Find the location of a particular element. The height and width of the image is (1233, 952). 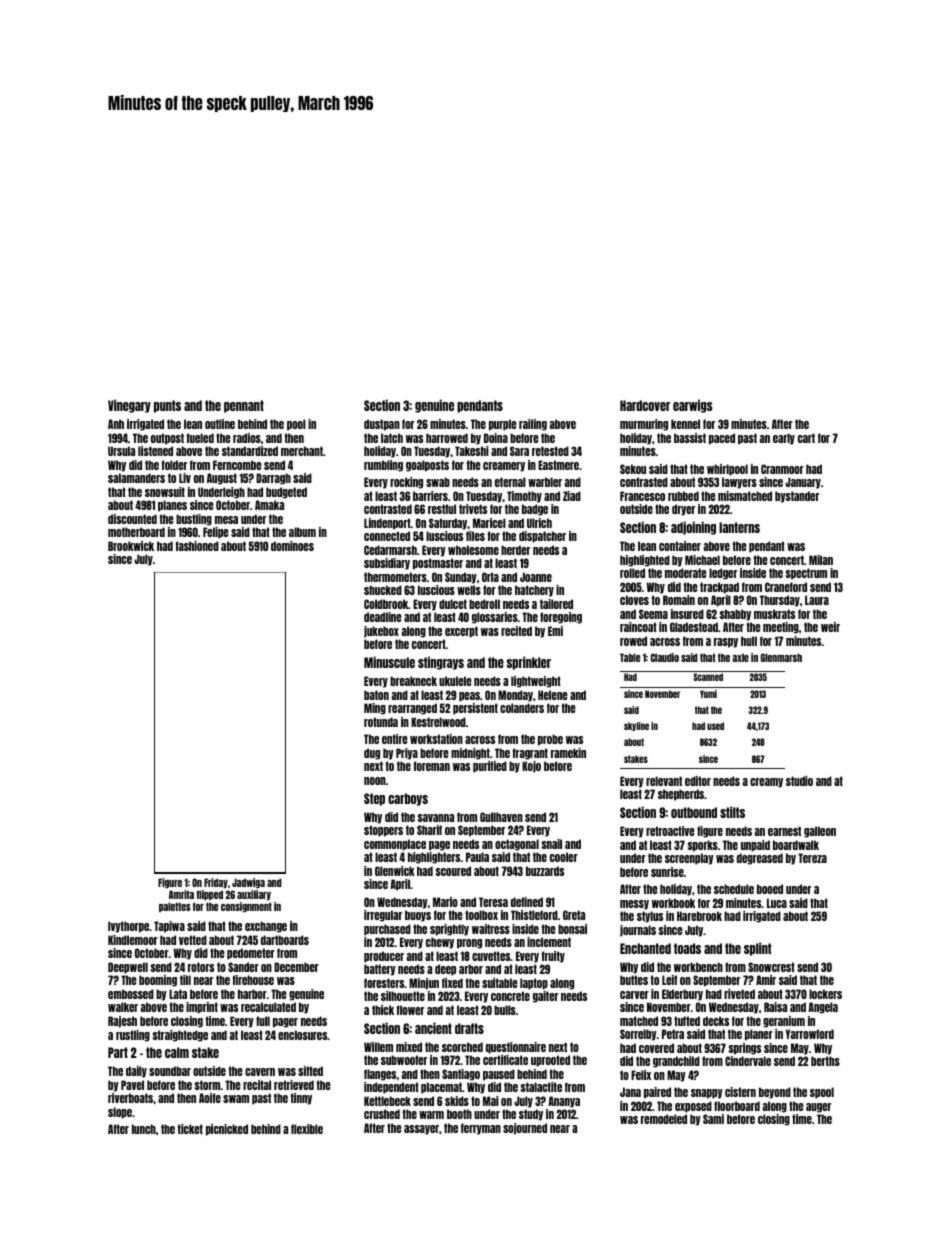

Romain is located at coordinates (679, 600).
